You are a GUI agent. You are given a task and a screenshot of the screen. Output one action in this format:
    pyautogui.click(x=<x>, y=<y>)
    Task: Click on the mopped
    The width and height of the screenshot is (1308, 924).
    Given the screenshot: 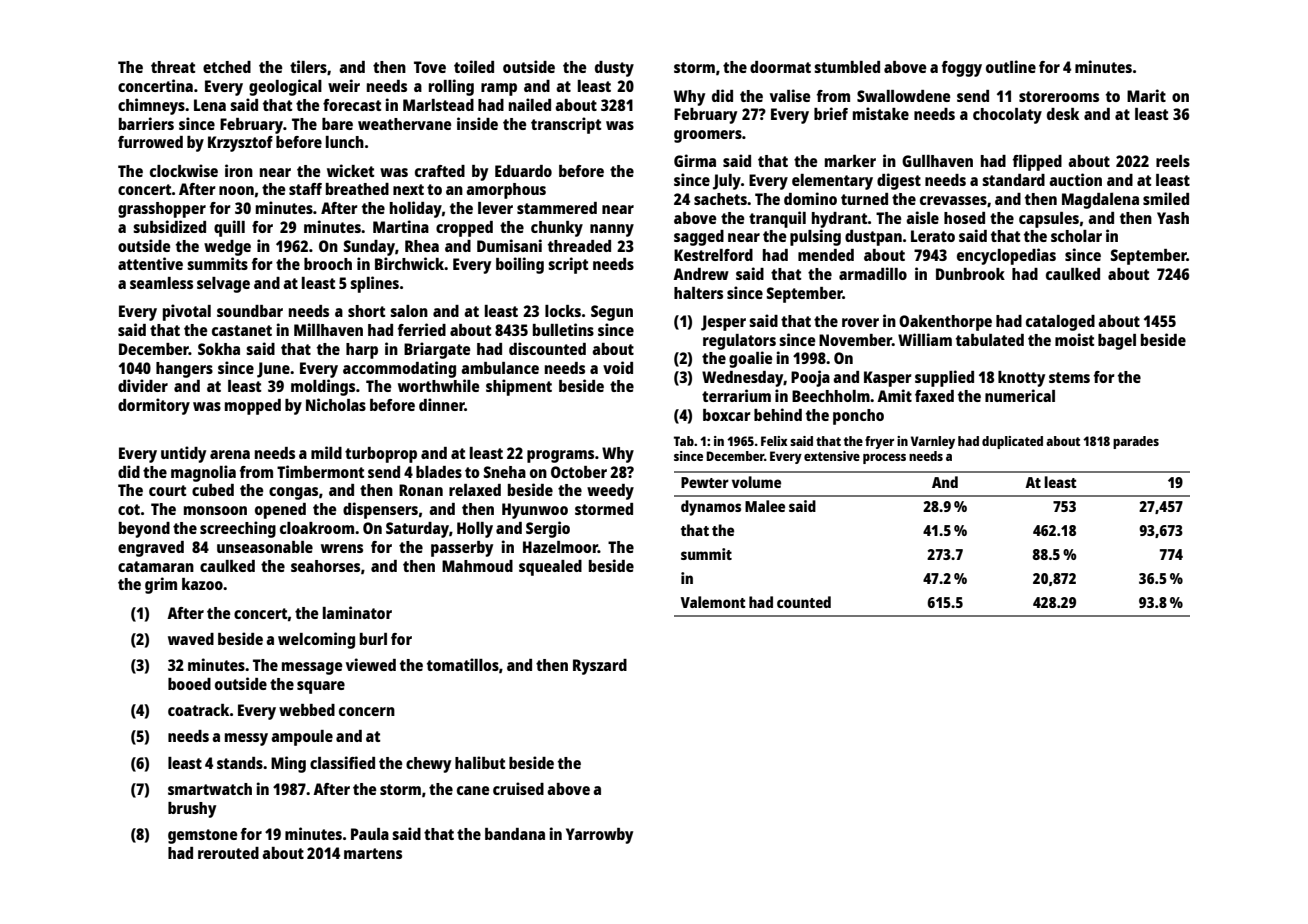 What is the action you would take?
    pyautogui.click(x=253, y=407)
